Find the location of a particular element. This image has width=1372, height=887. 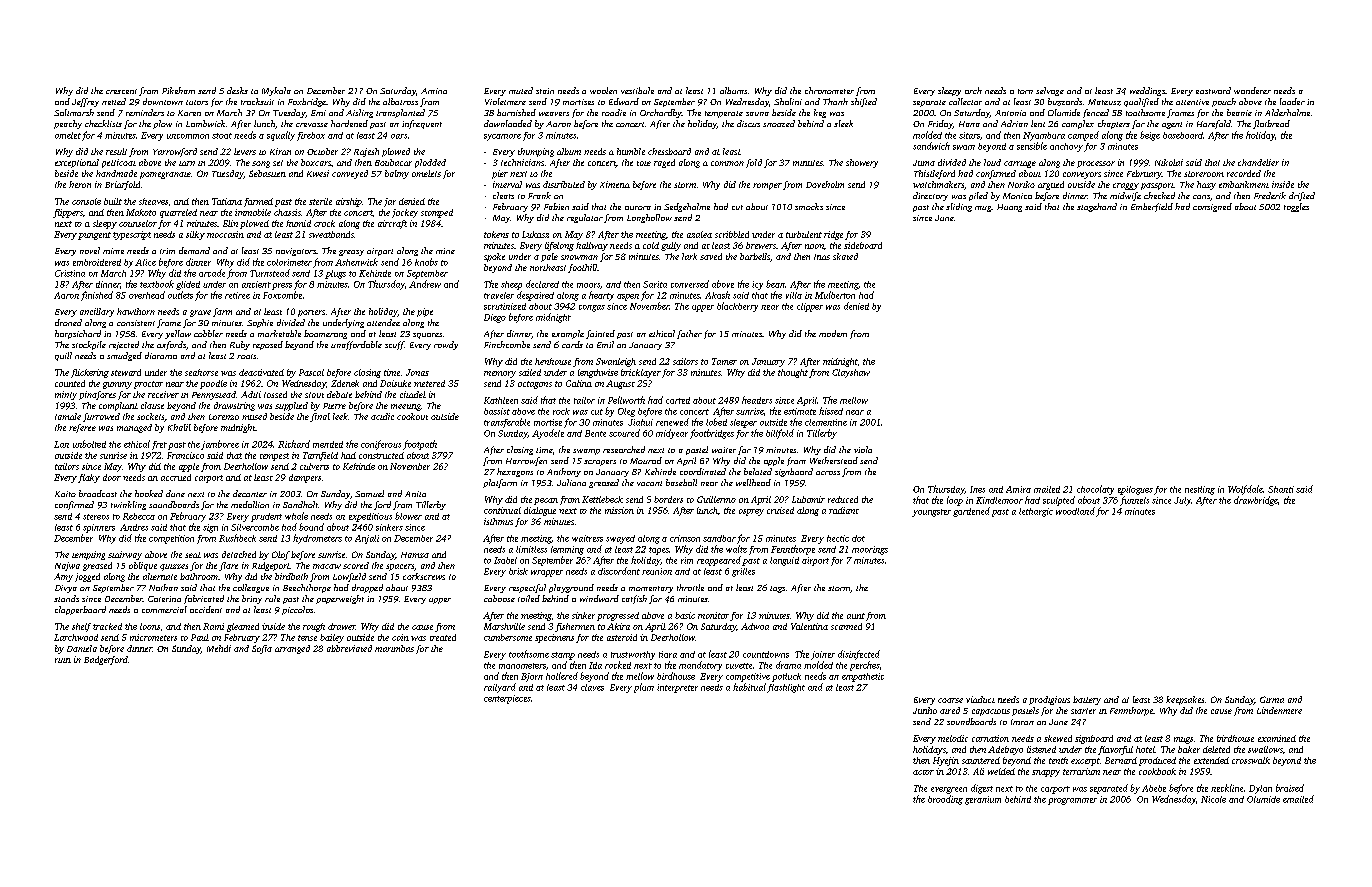

outlets is located at coordinates (180, 295).
